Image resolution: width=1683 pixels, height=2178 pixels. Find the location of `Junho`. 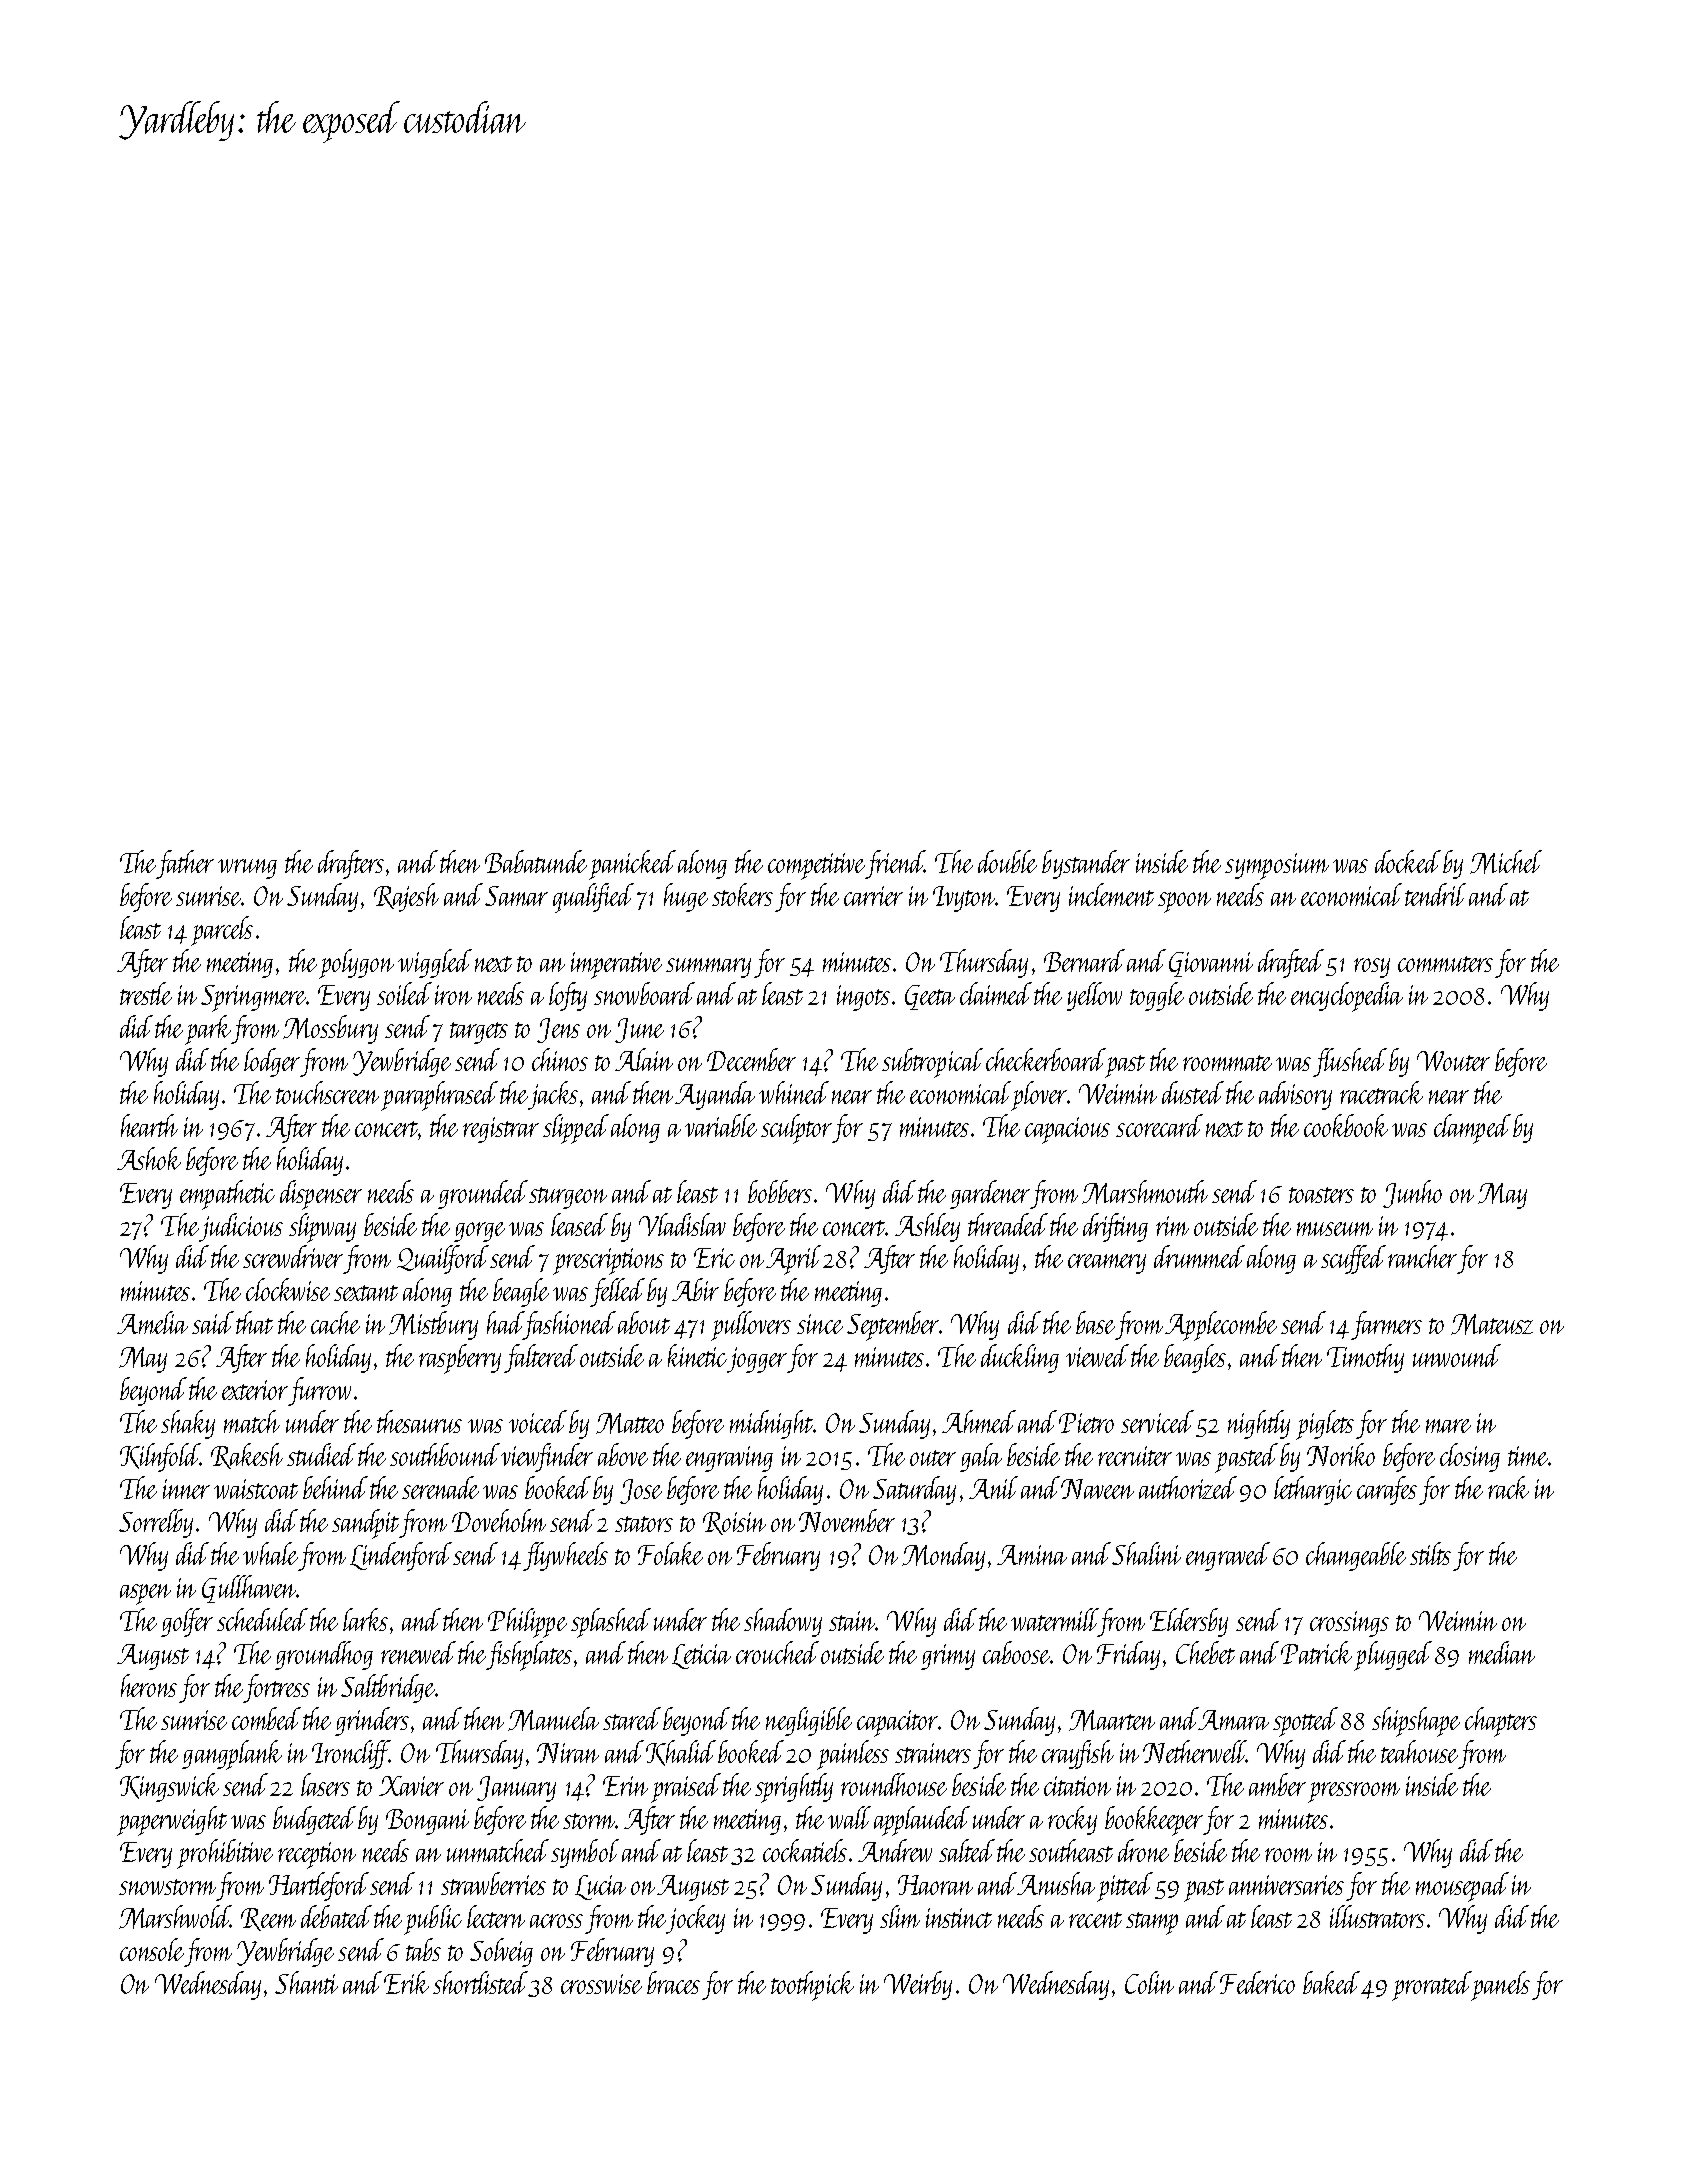

Junho is located at coordinates (1412, 1194).
